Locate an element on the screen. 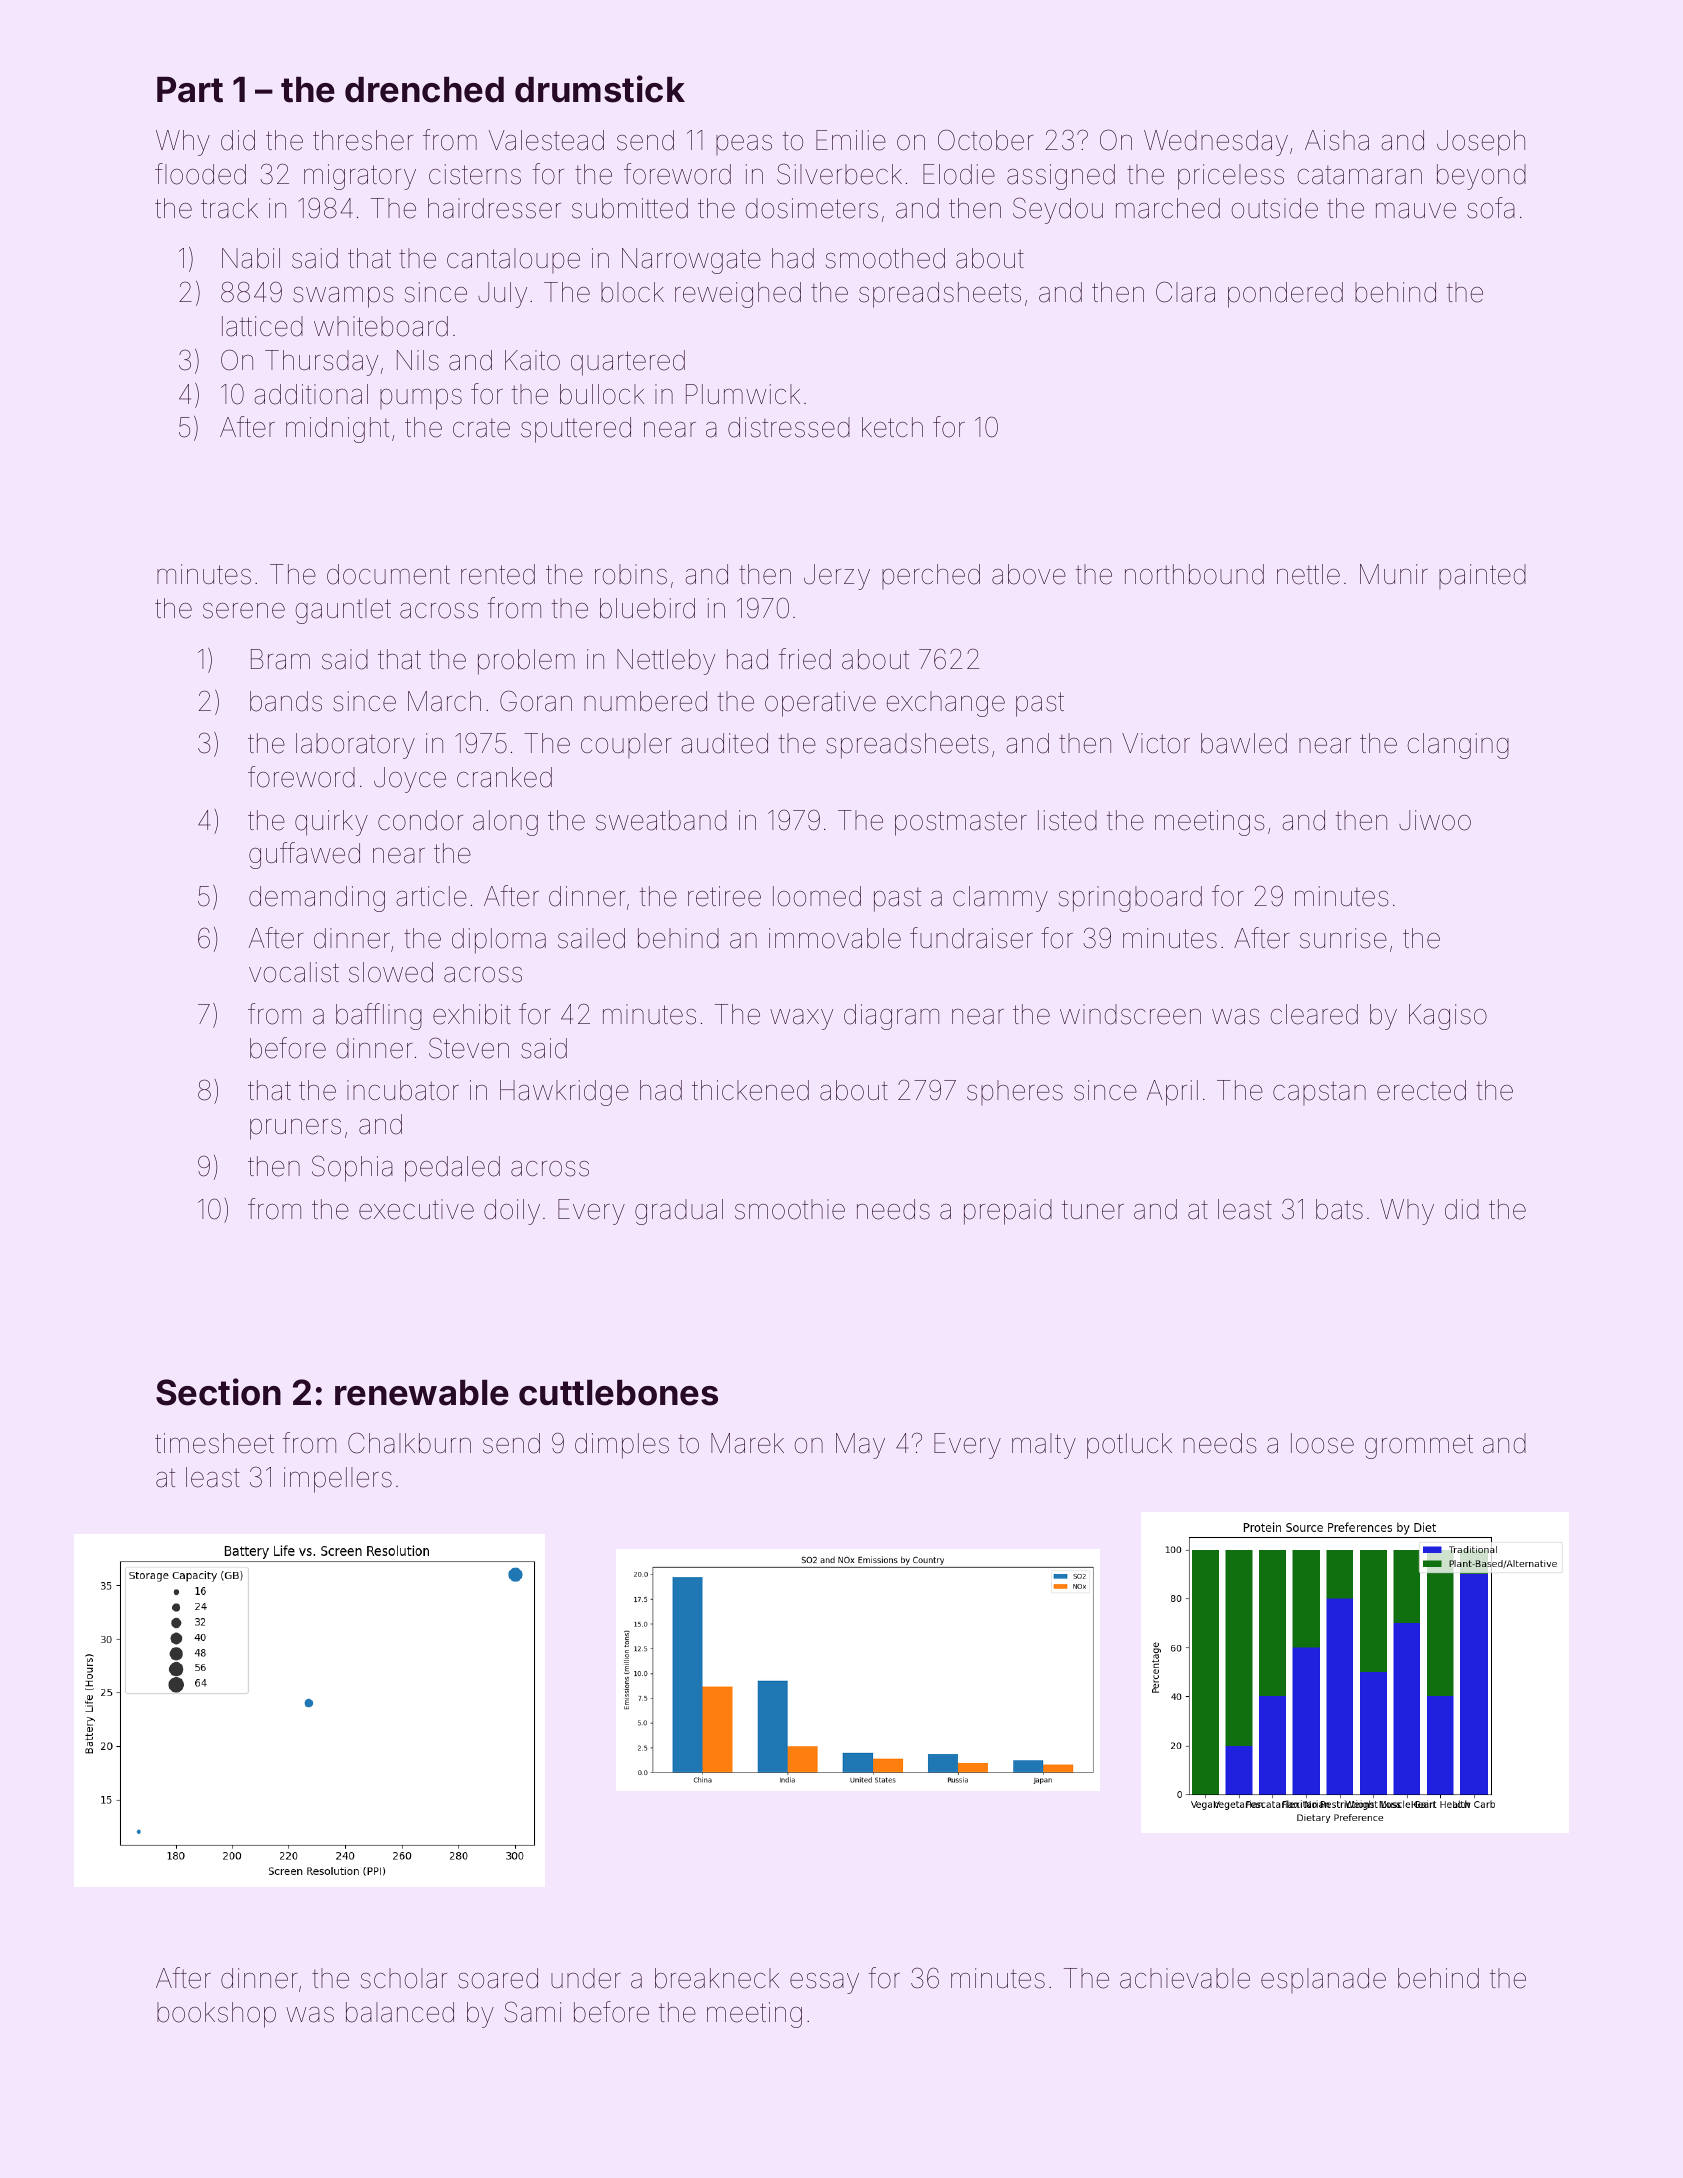 The image size is (1683, 2178). drenched is located at coordinates (424, 90).
